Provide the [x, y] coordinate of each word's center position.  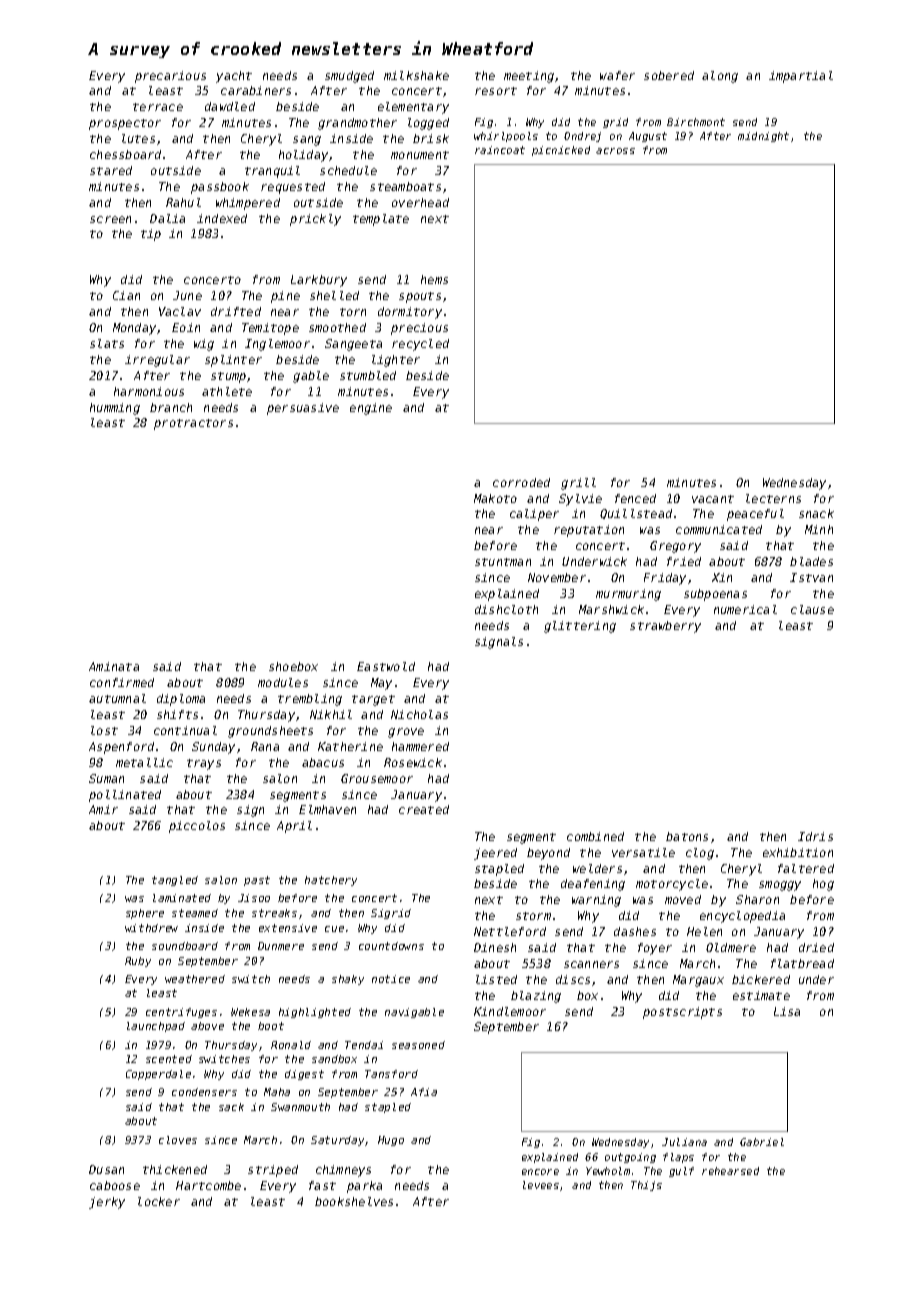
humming [115, 409]
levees [541, 1185]
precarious [170, 77]
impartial [801, 77]
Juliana [684, 1142]
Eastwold [386, 666]
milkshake [416, 75]
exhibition [798, 852]
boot [271, 1026]
